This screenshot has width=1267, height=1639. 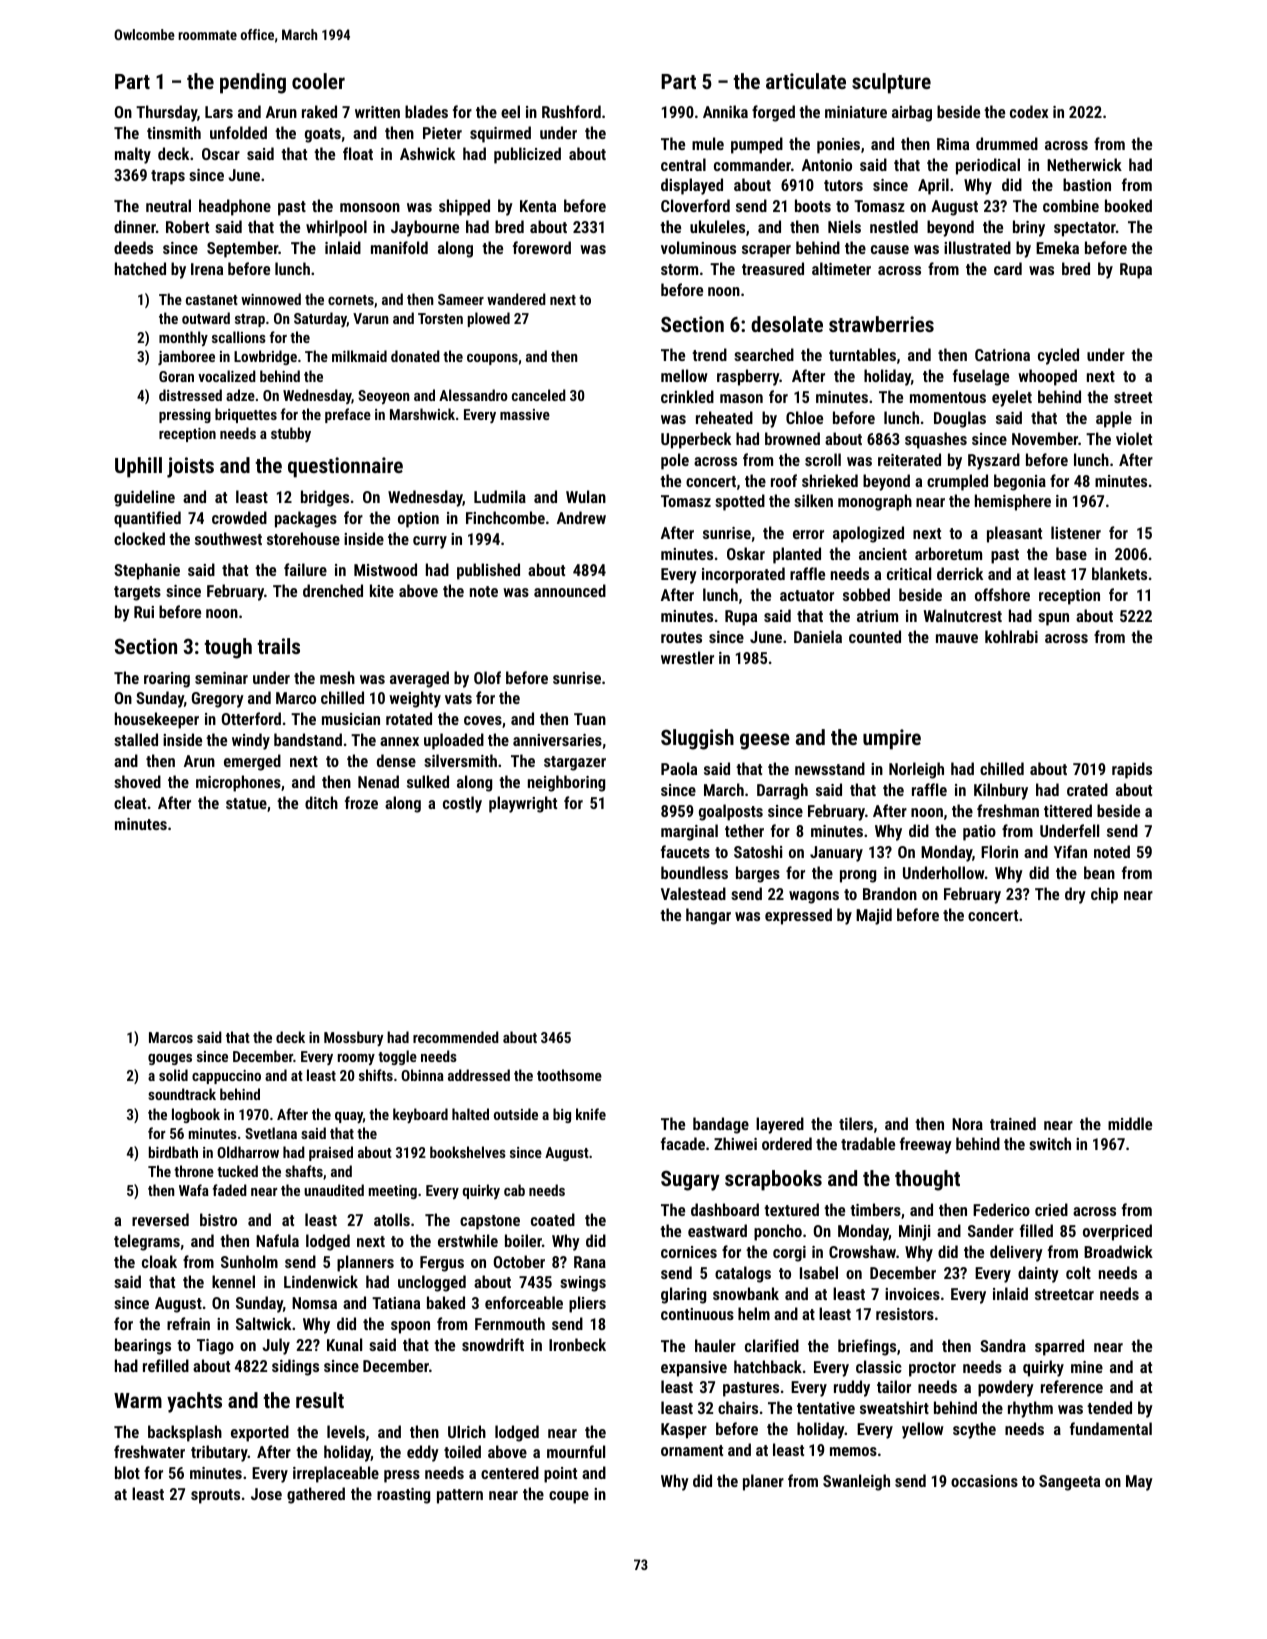 What do you see at coordinates (1078, 1272) in the screenshot?
I see `colt` at bounding box center [1078, 1272].
